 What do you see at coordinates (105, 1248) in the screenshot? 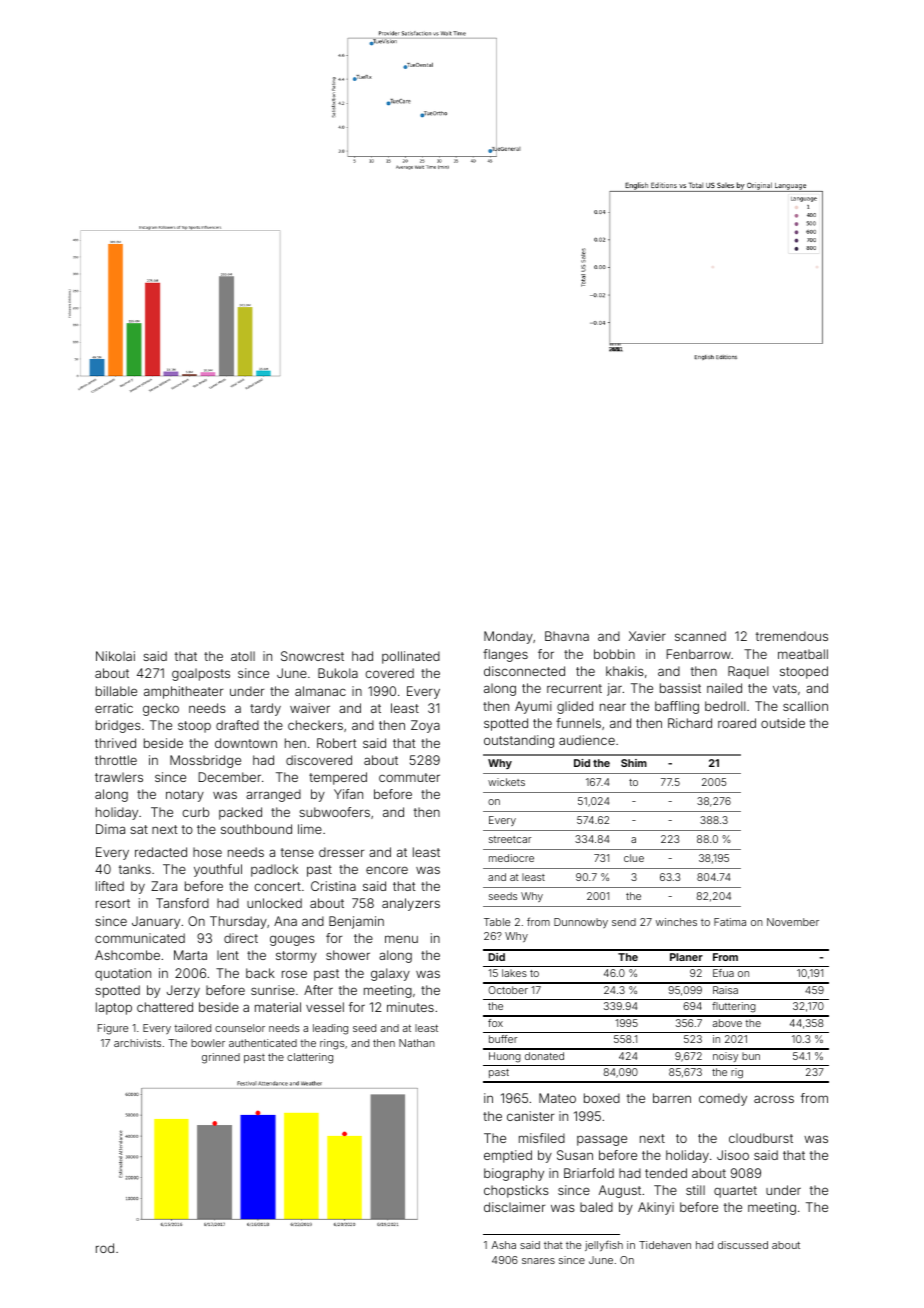
I see `rod` at bounding box center [105, 1248].
